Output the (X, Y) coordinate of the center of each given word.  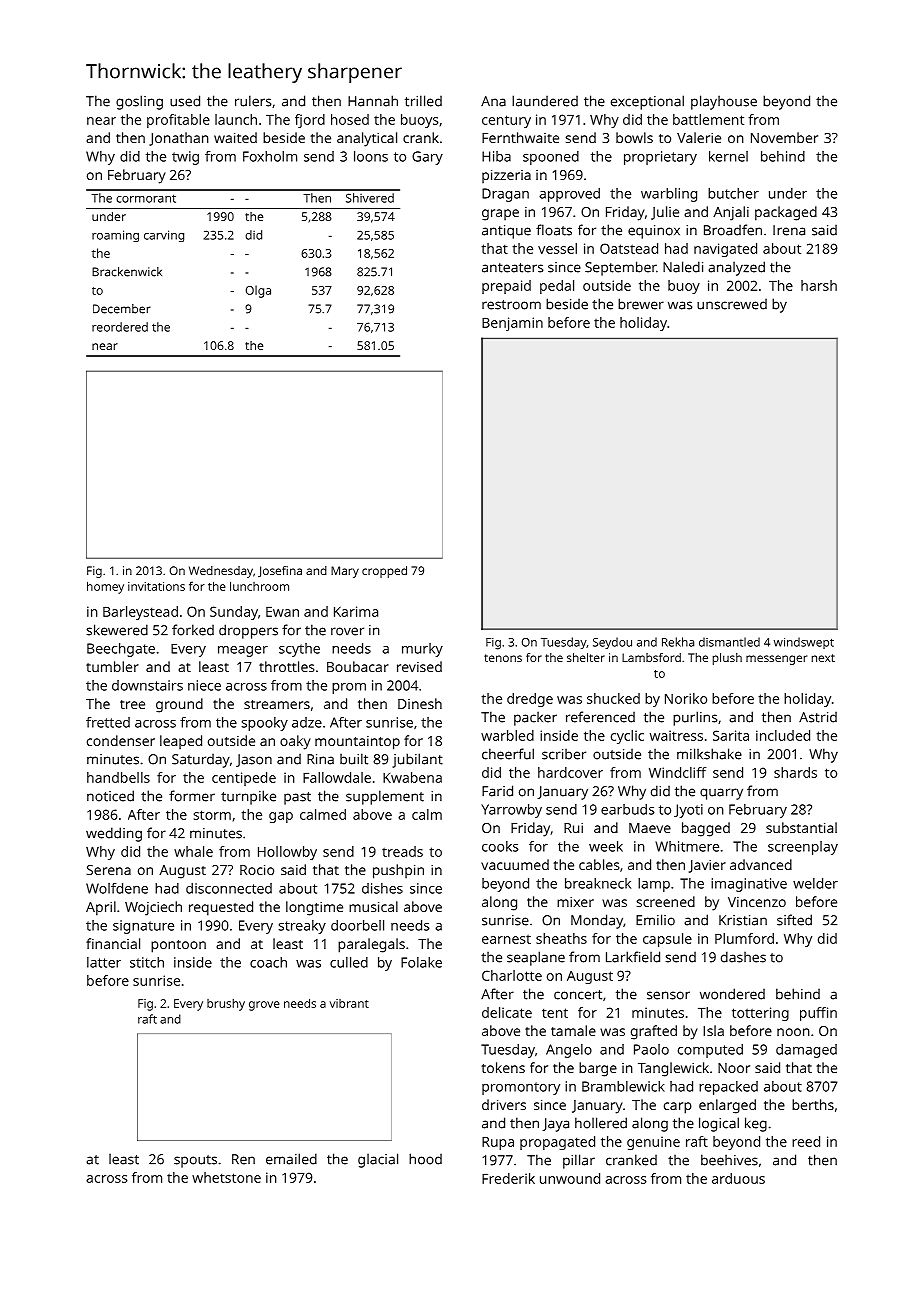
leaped (181, 742)
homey (105, 587)
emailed (291, 1159)
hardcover (570, 772)
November (784, 137)
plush (727, 659)
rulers (253, 101)
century (506, 121)
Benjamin (512, 324)
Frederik (508, 1178)
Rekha (678, 642)
